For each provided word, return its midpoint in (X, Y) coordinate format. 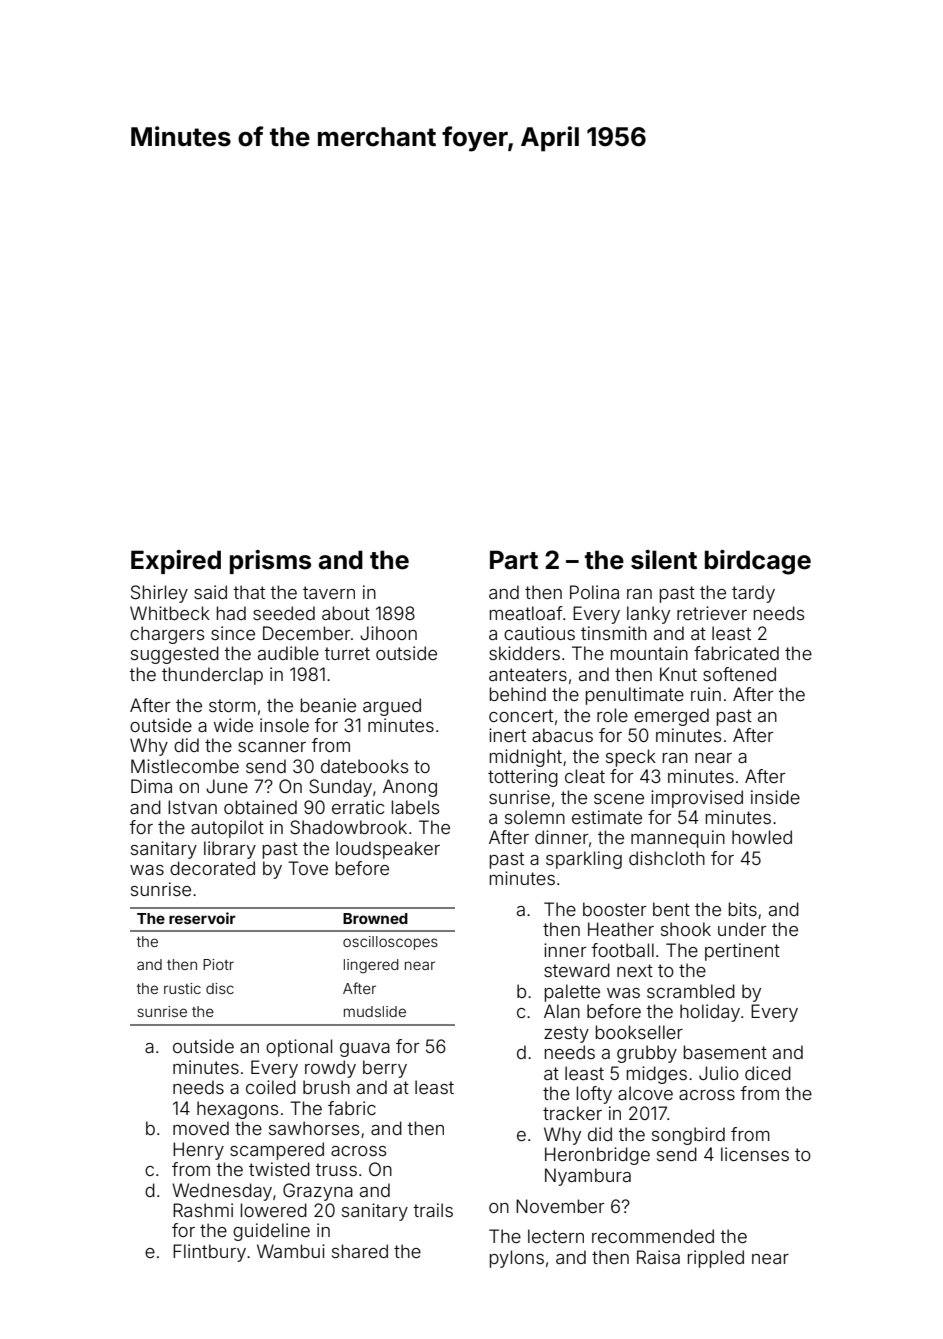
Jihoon (388, 633)
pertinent (742, 952)
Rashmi (203, 1210)
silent (664, 560)
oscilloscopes (390, 943)
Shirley (159, 594)
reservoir (202, 918)
